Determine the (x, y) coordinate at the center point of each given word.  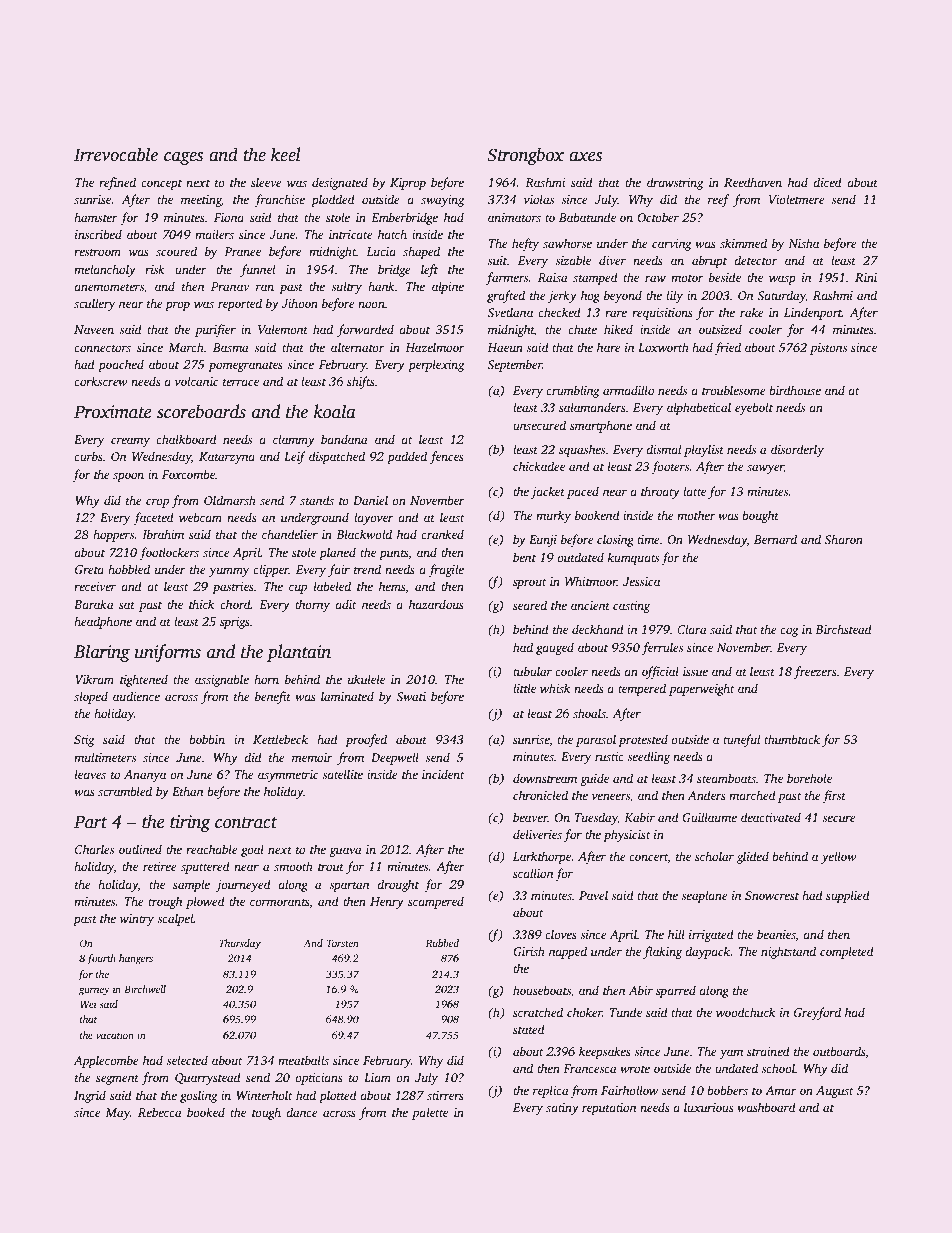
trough (165, 902)
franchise (279, 200)
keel (286, 154)
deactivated (771, 817)
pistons (828, 349)
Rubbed (442, 943)
